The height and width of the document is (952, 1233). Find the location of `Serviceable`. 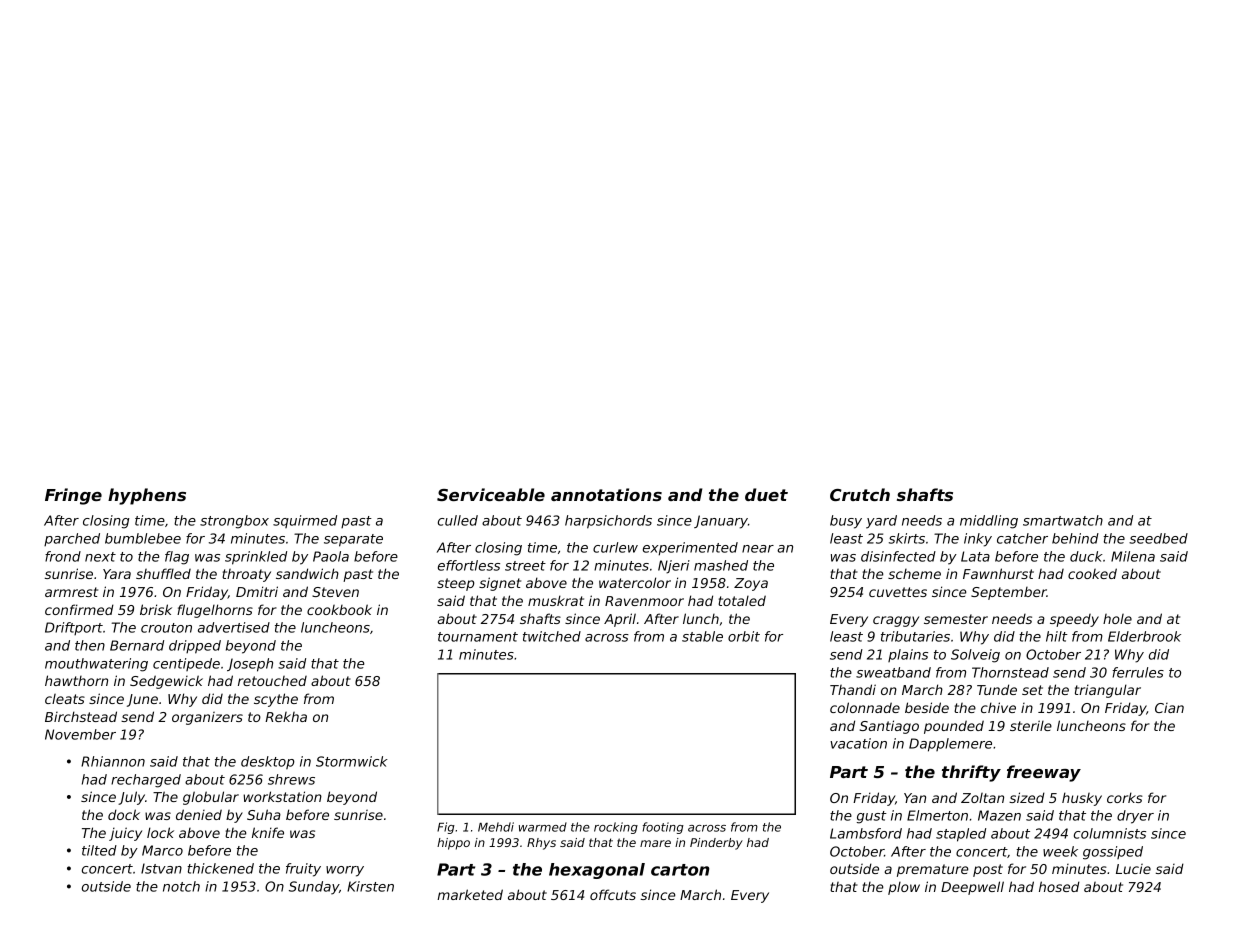

Serviceable is located at coordinates (491, 494).
